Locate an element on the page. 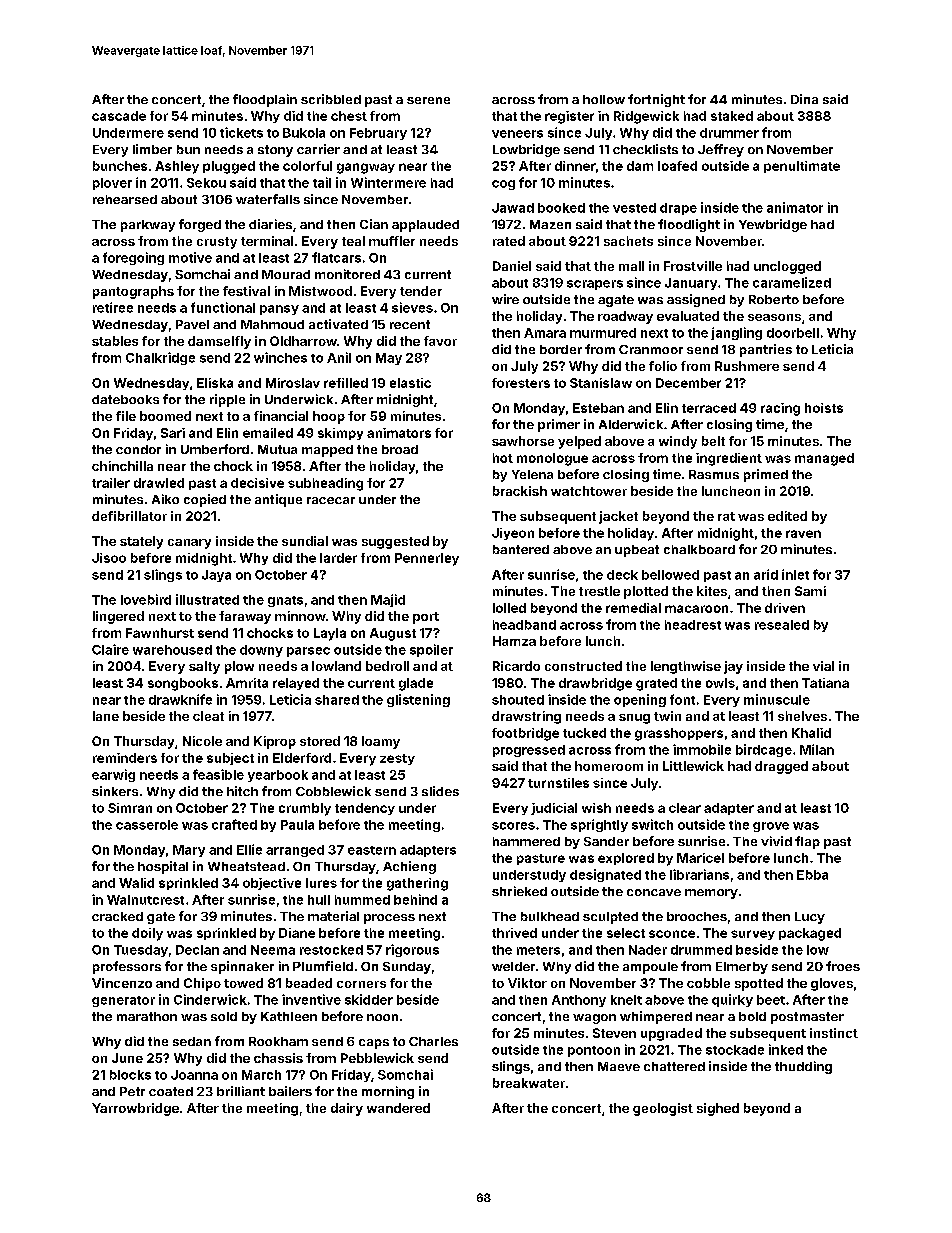 This image has width=952, height=1233. sundial is located at coordinates (305, 541).
